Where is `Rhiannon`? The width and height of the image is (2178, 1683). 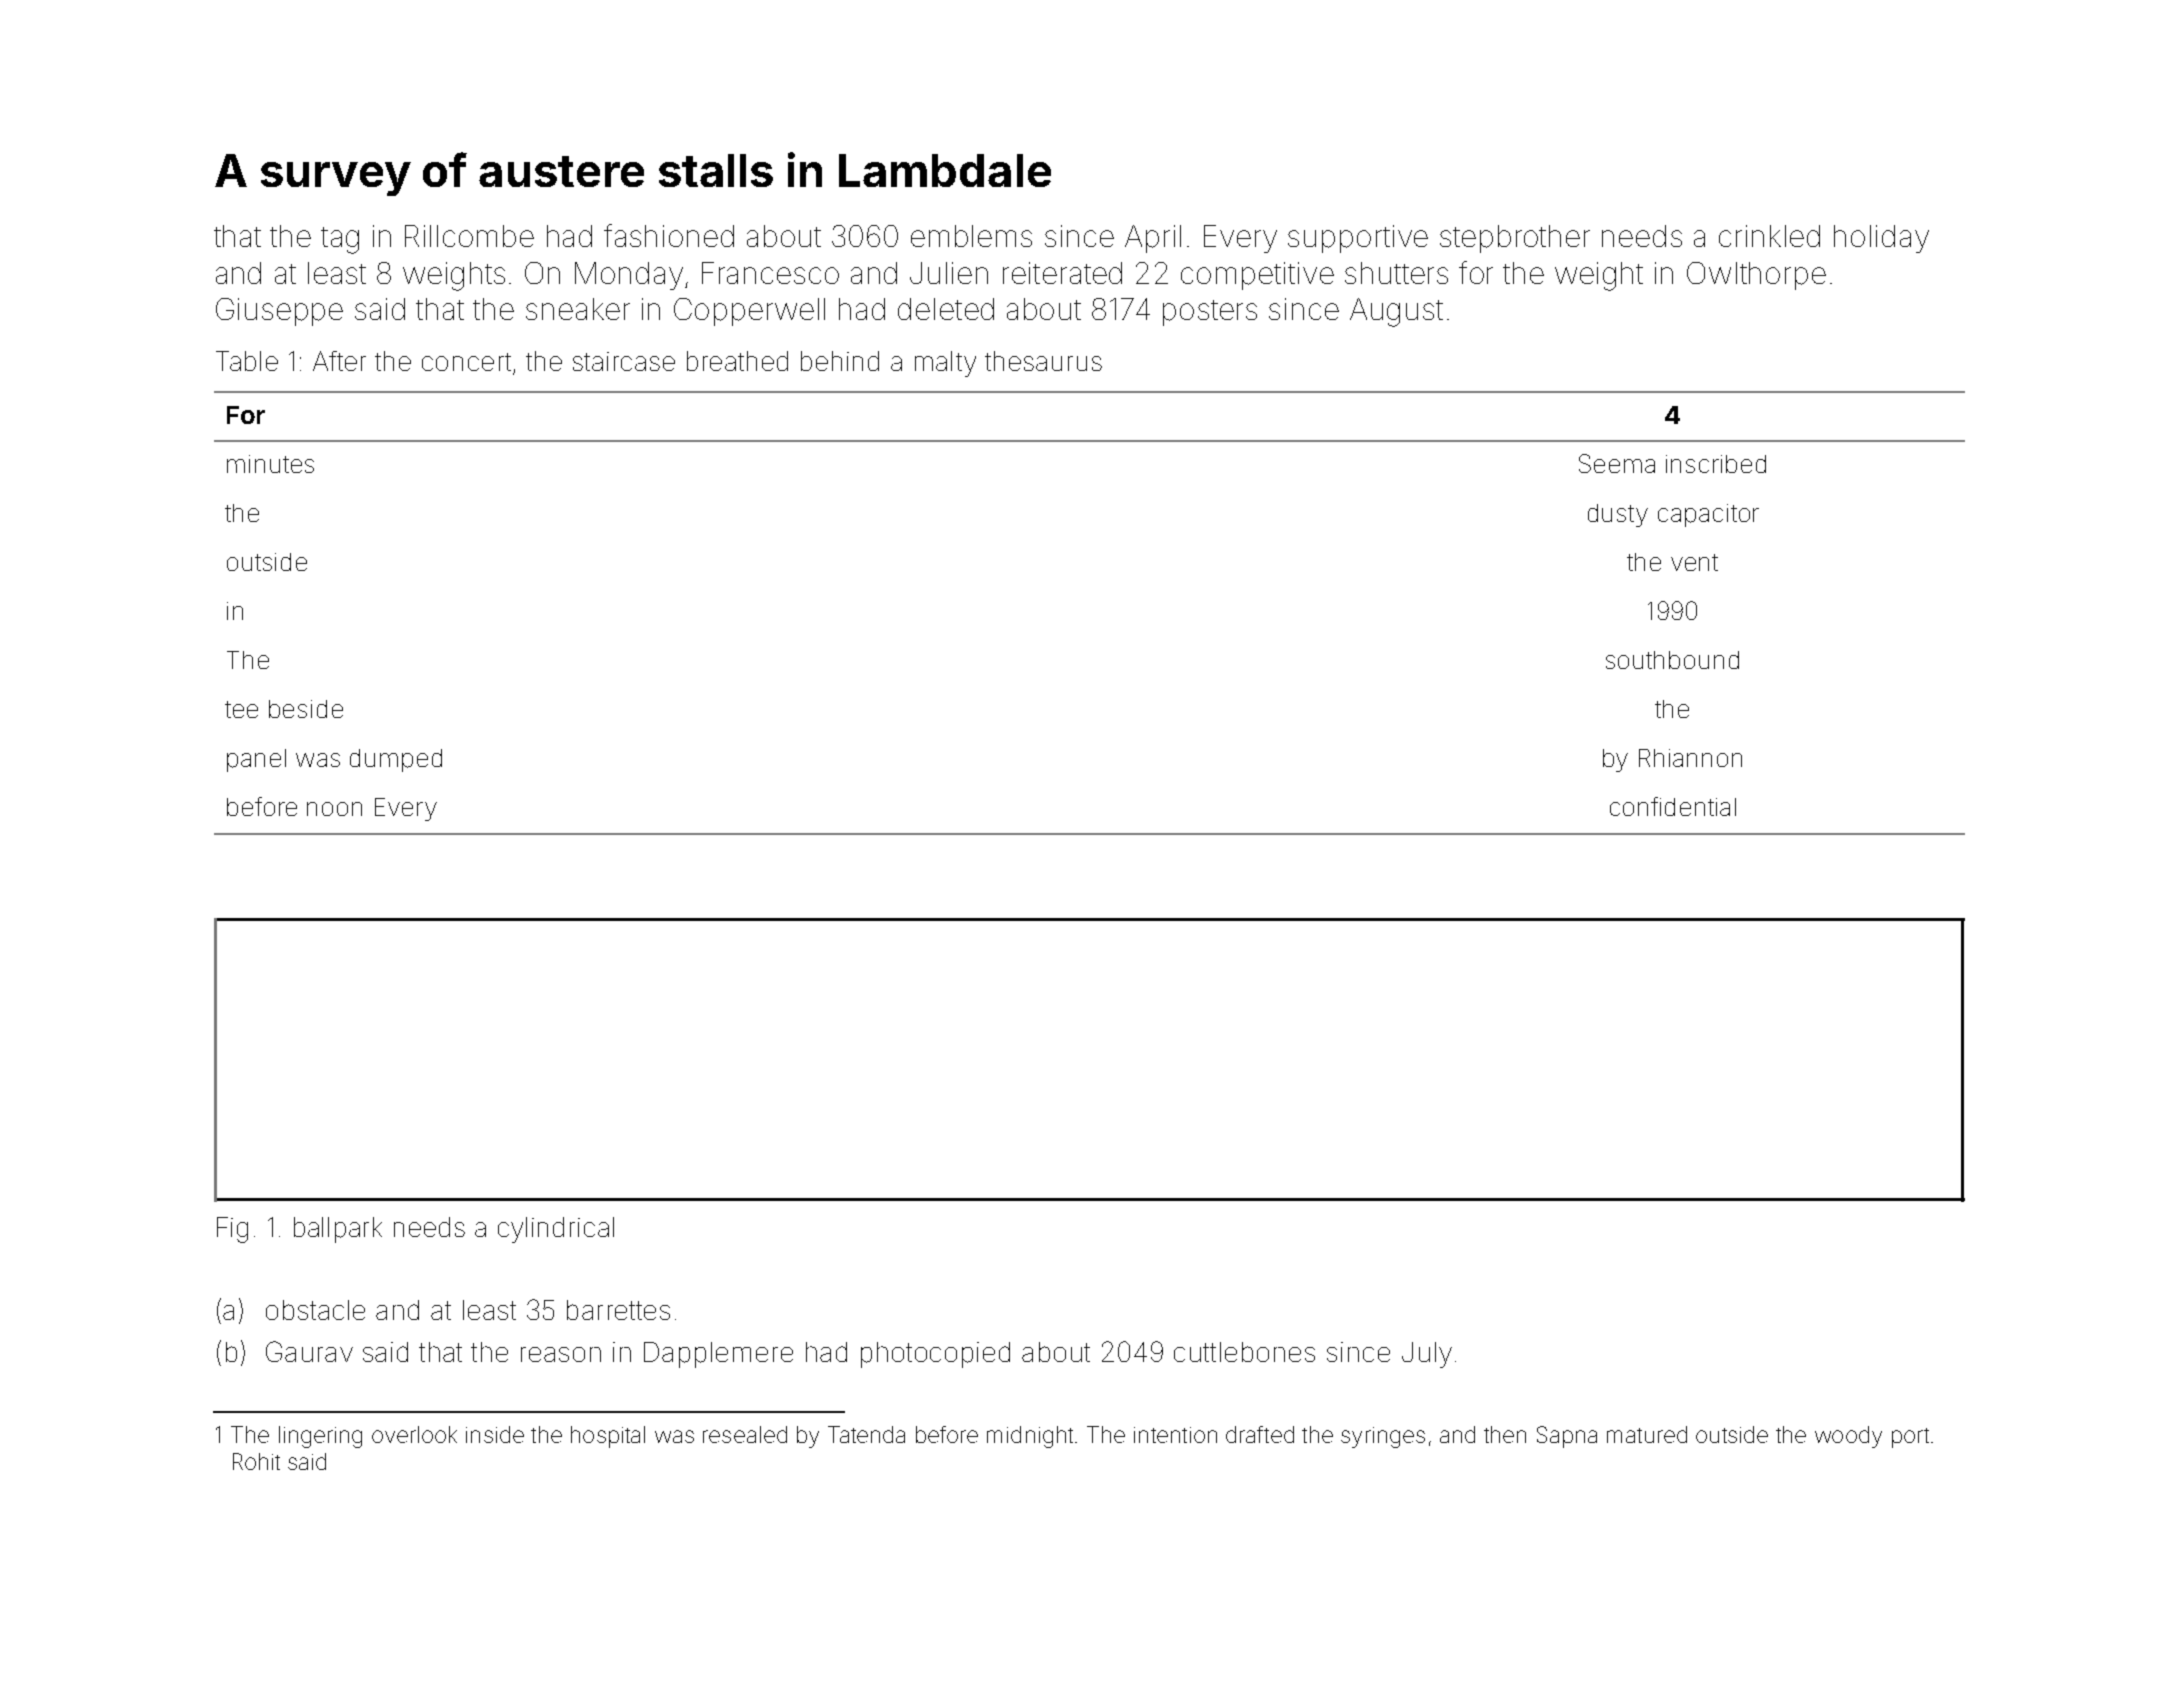 Rhiannon is located at coordinates (1690, 758).
